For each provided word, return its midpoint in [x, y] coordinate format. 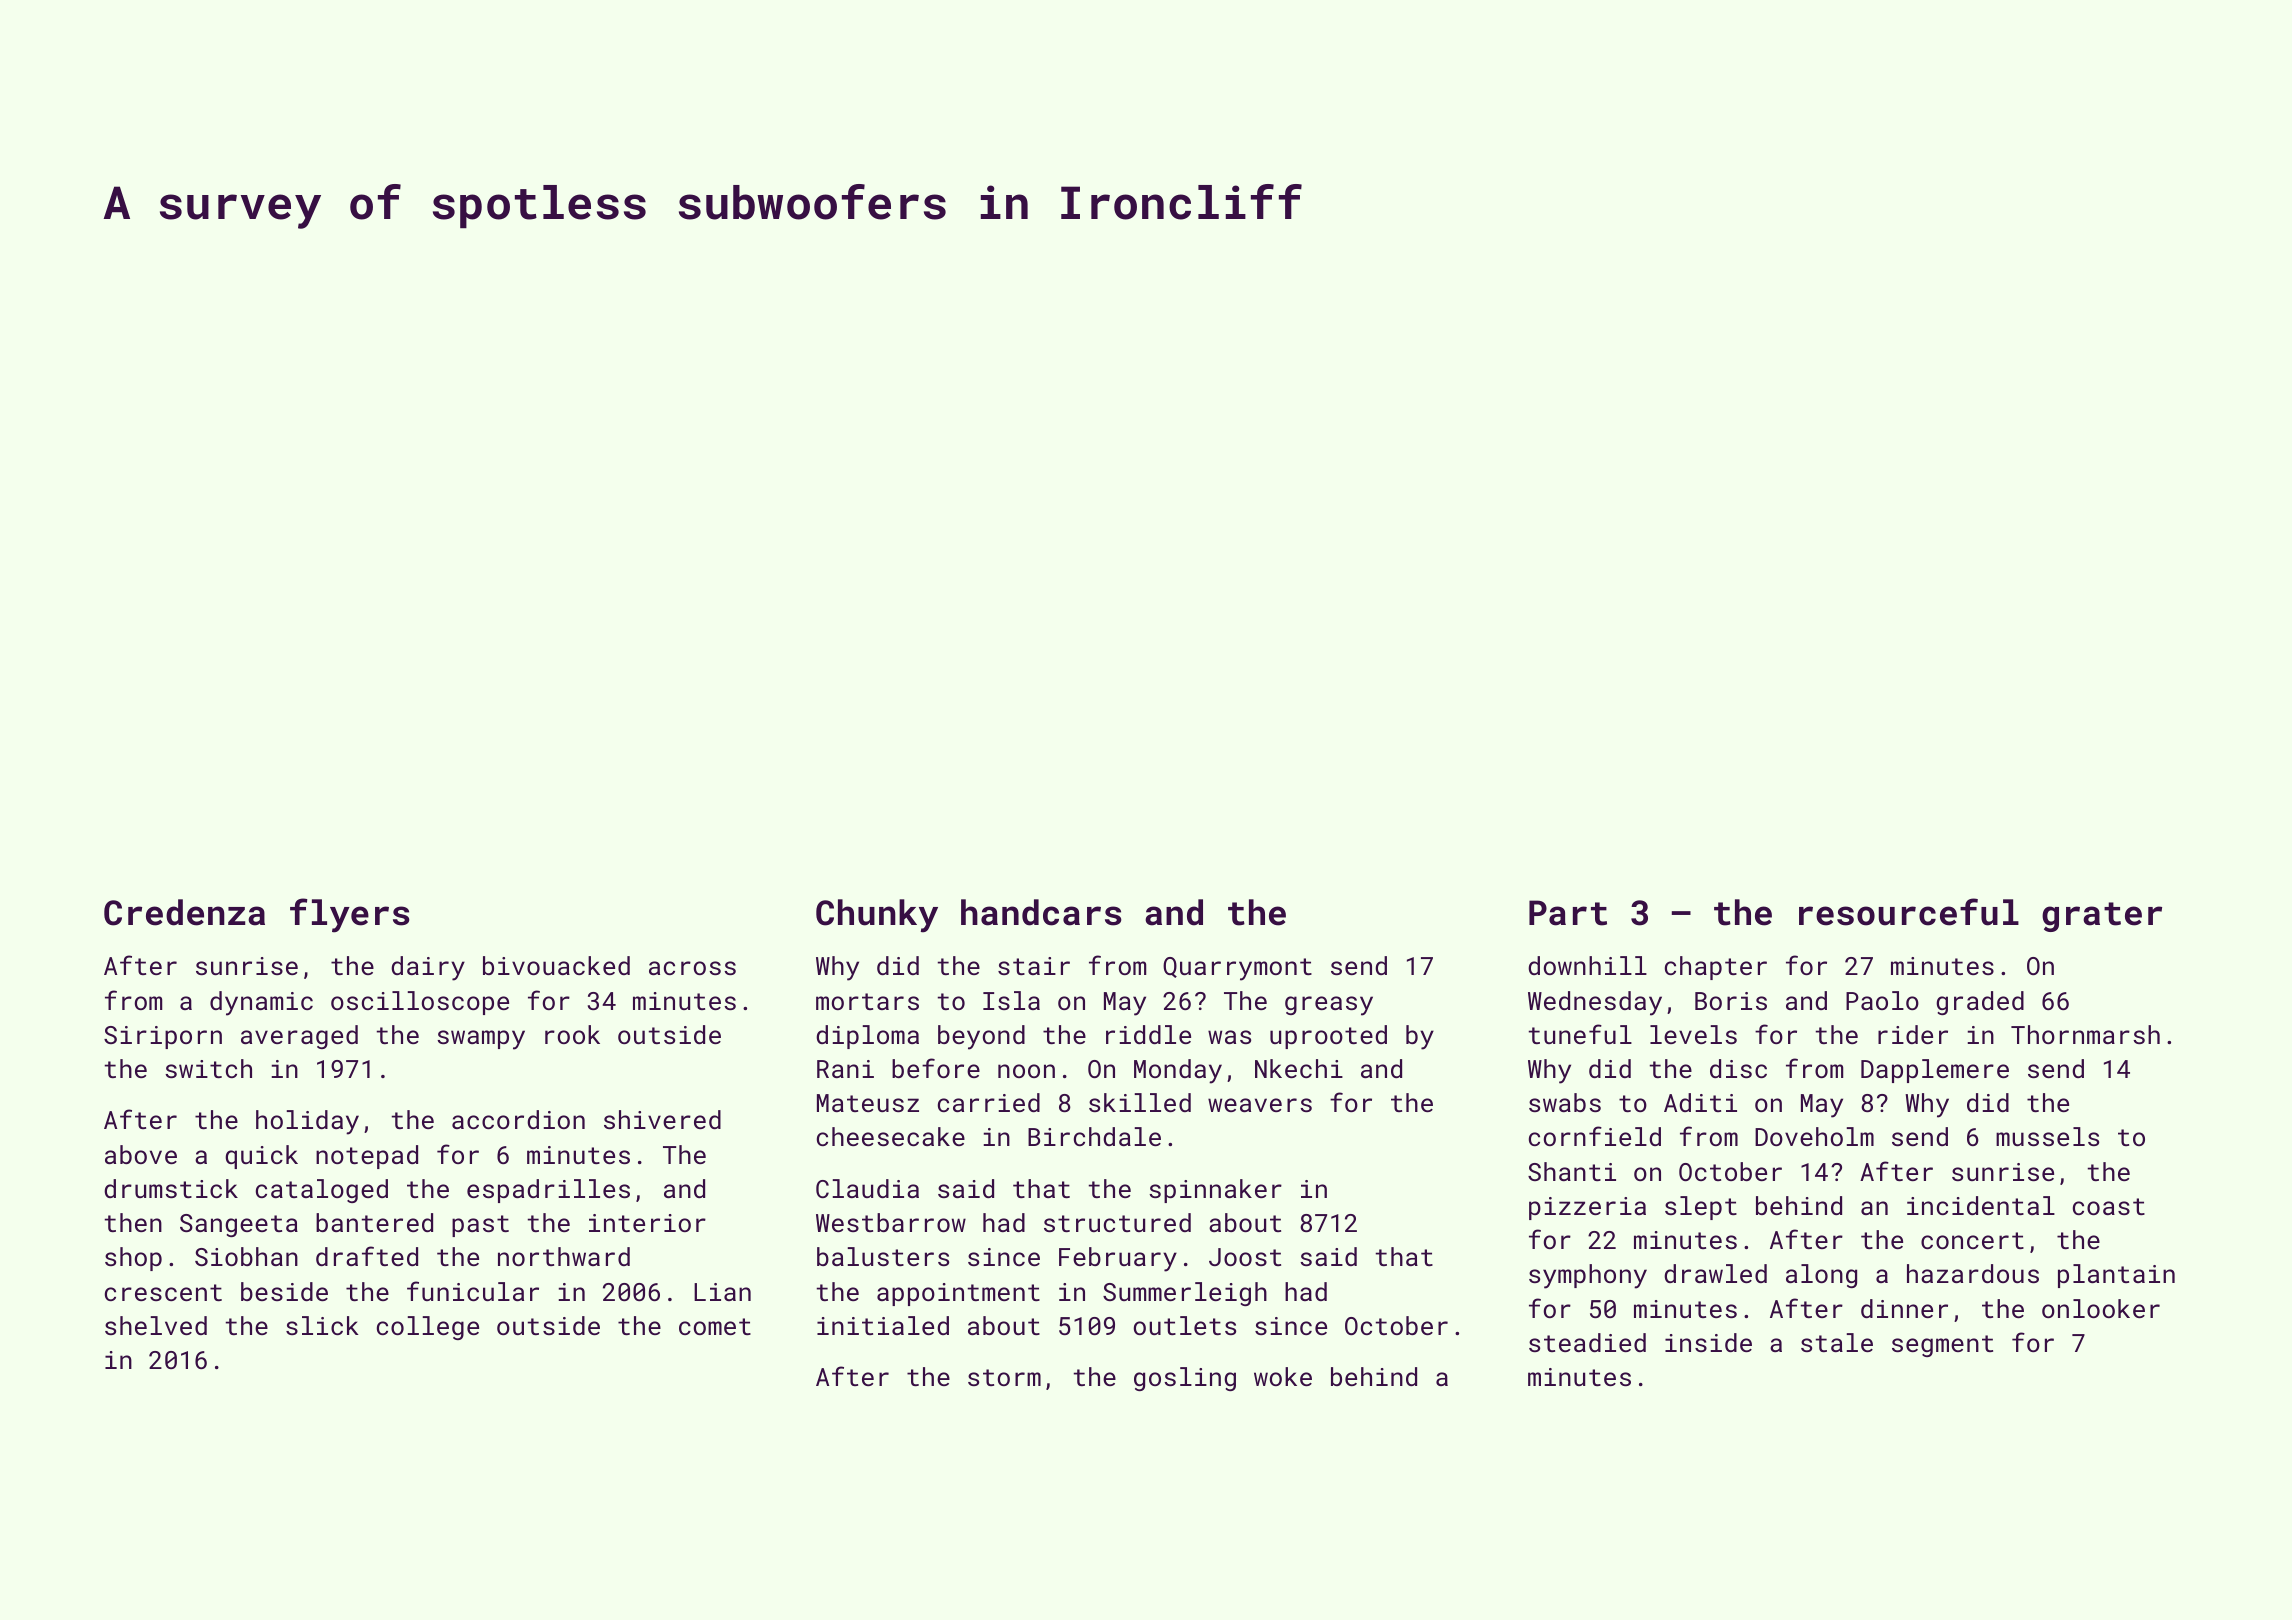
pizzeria [1587, 1208]
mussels [2047, 1136]
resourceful [1909, 912]
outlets [1185, 1325]
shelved [156, 1325]
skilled [1140, 1102]
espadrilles [548, 1191]
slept [1701, 1208]
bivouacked [556, 965]
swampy [481, 1040]
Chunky [877, 916]
